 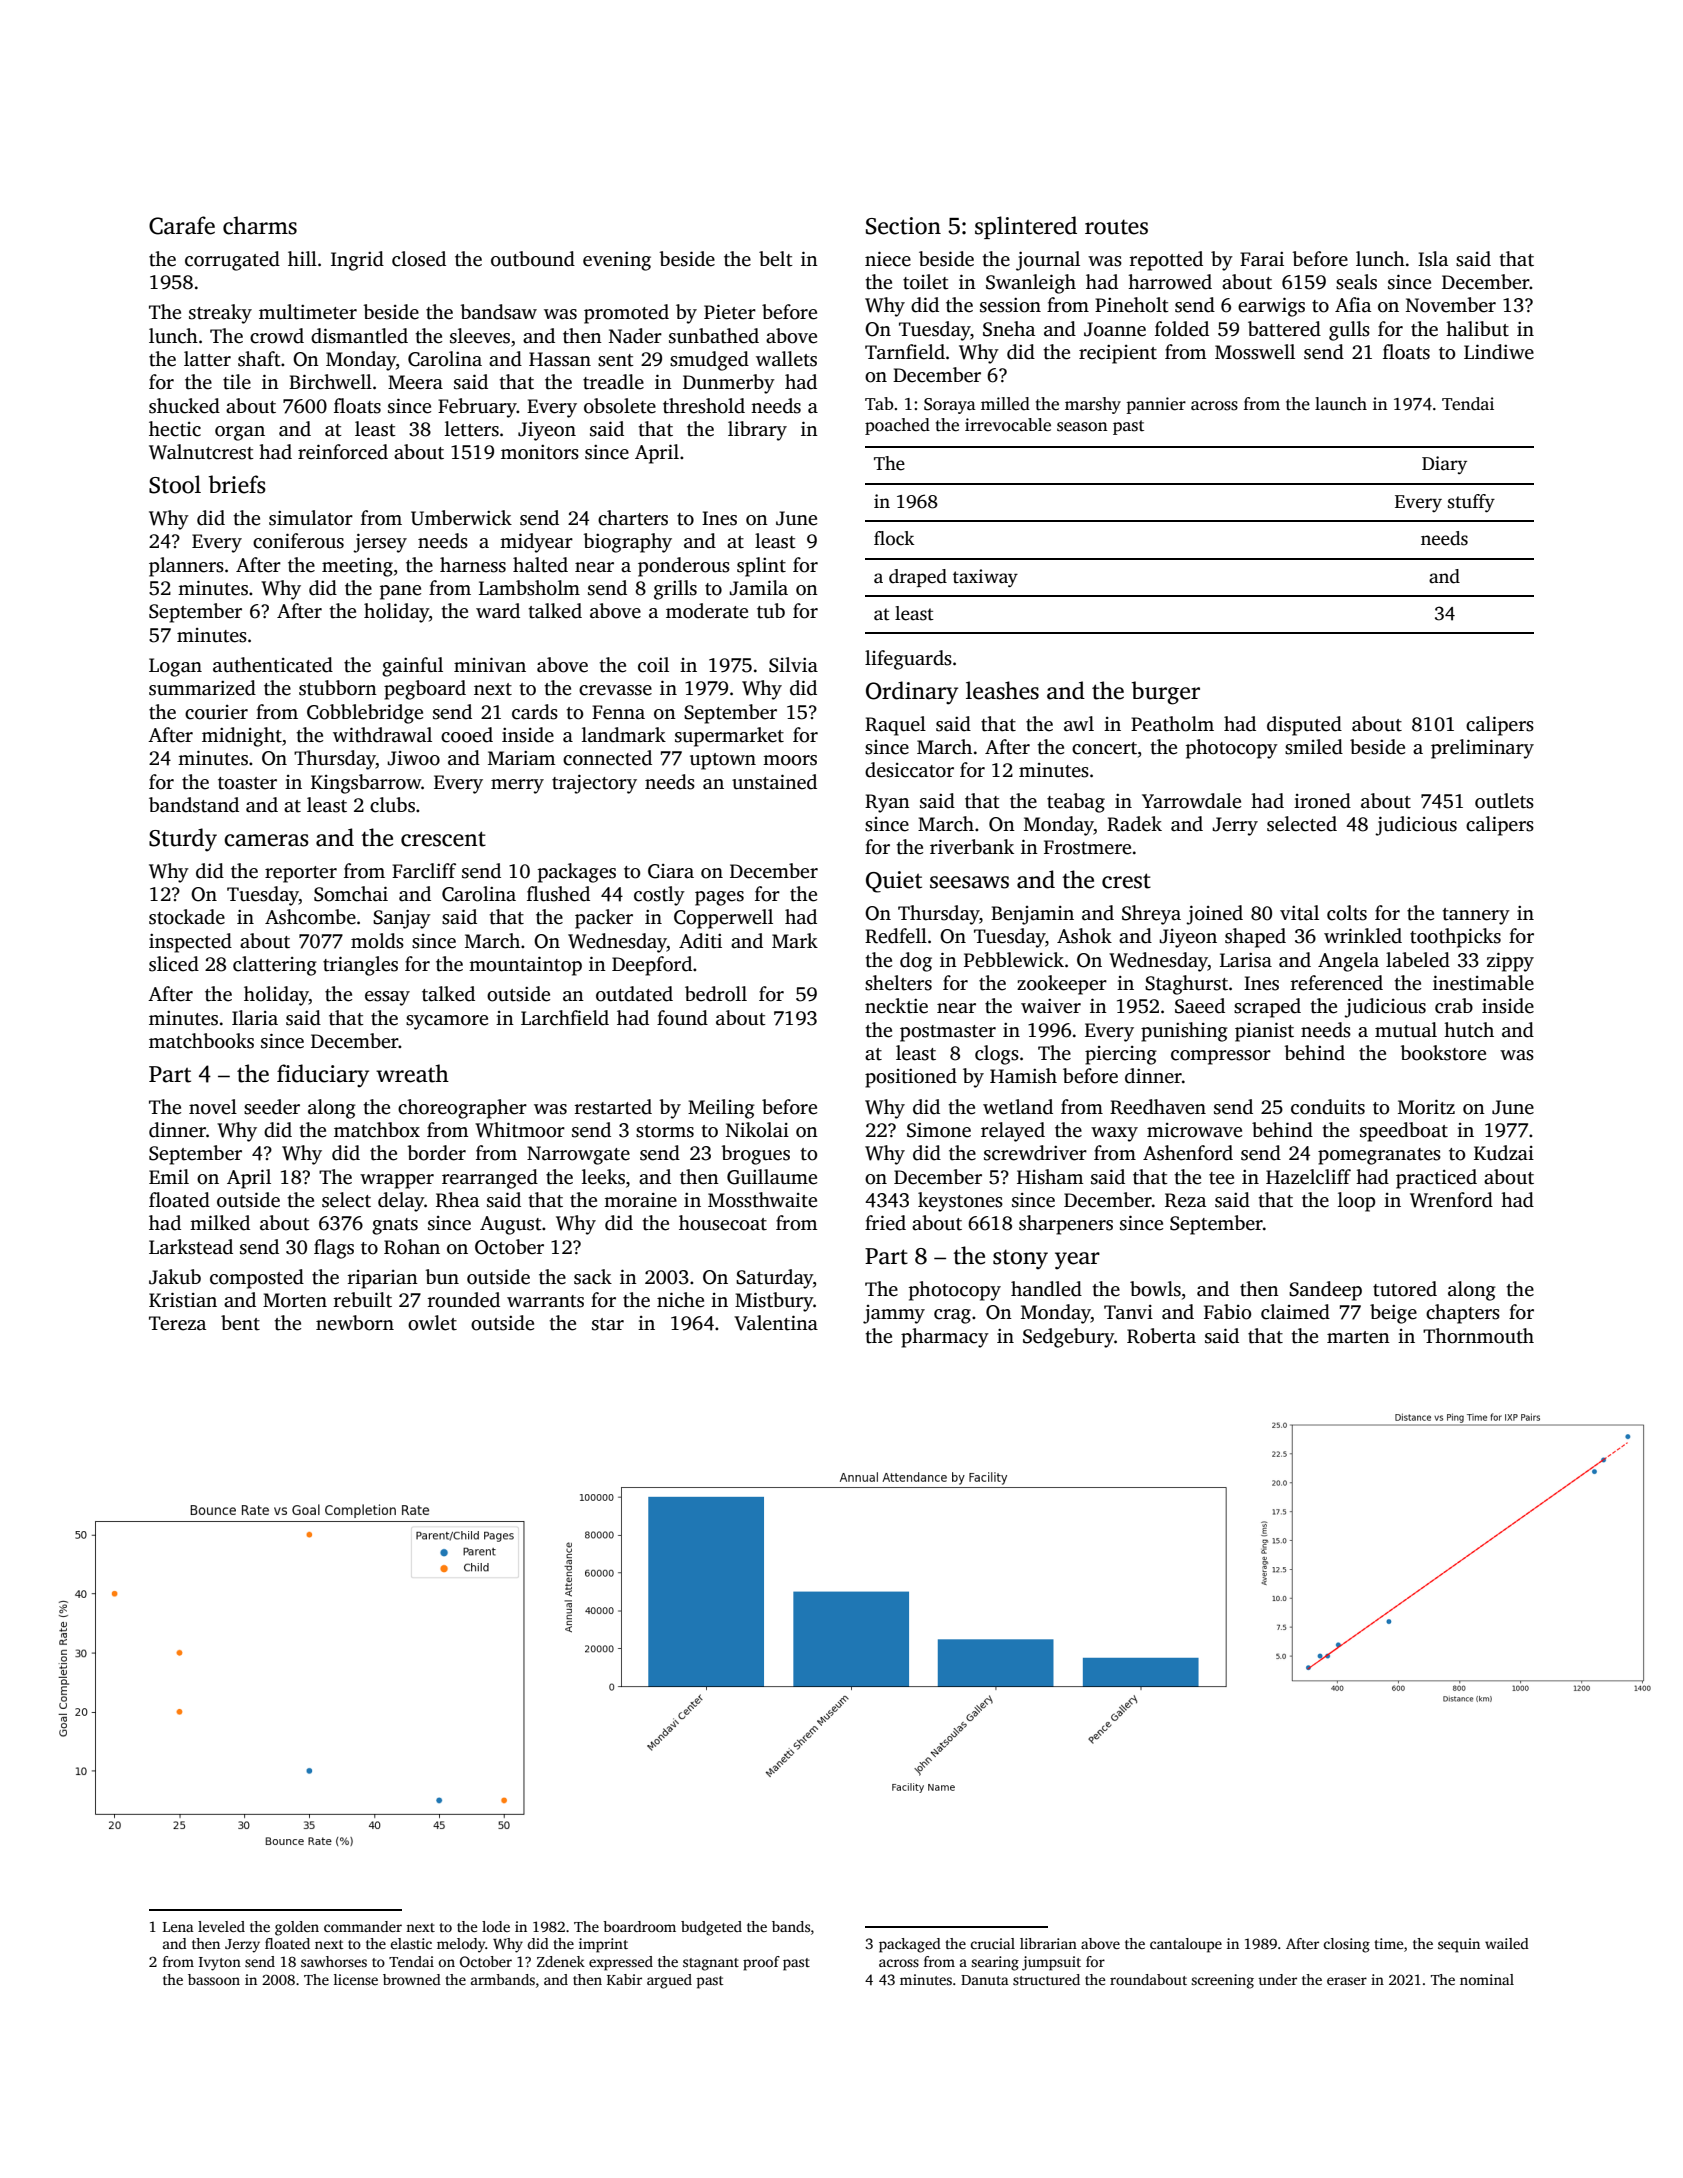 I want to click on preliminary, so click(x=1482, y=749).
